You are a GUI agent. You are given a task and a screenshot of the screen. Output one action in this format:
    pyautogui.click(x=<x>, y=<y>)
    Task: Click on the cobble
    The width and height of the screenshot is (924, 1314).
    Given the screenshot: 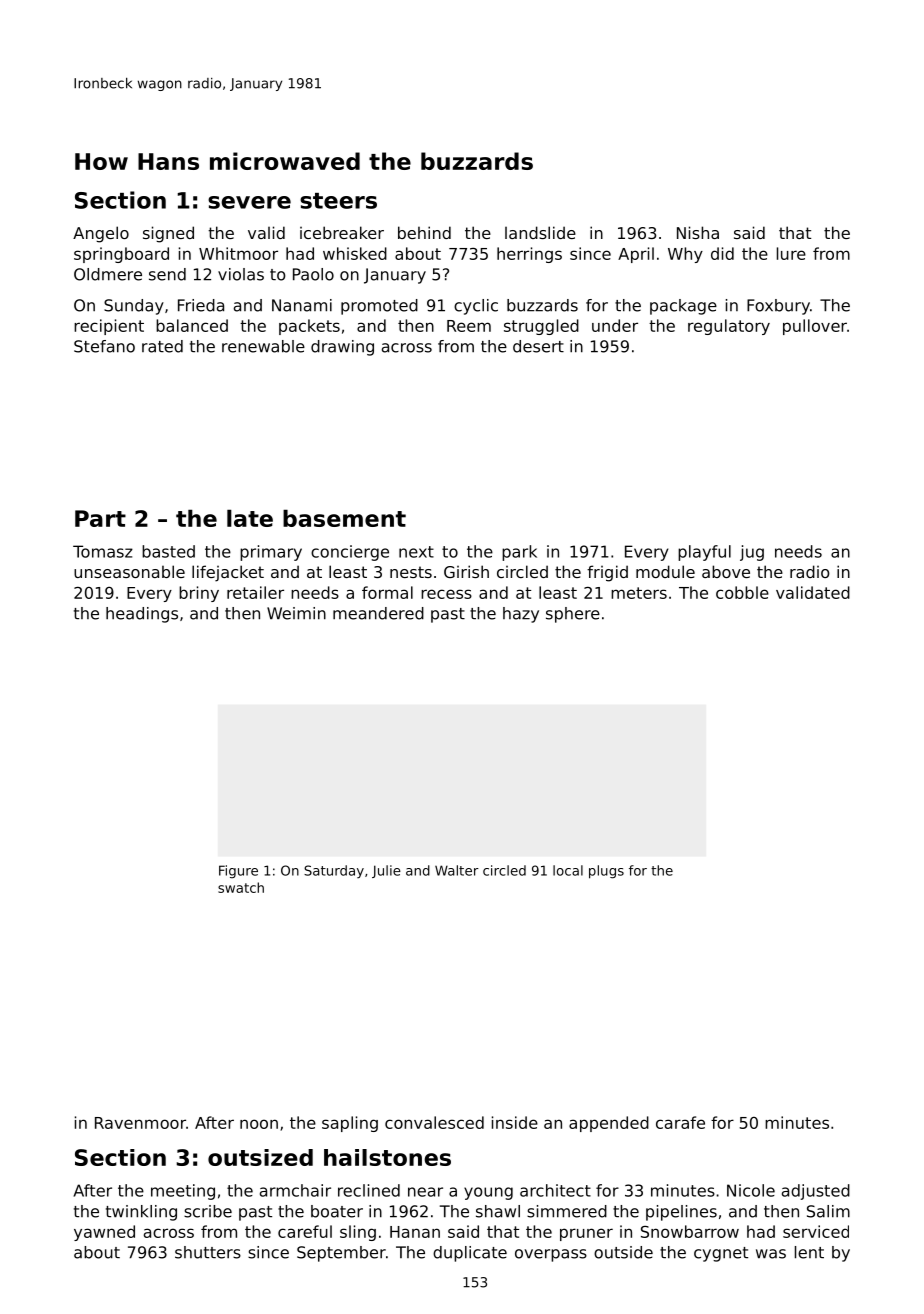 What is the action you would take?
    pyautogui.click(x=742, y=592)
